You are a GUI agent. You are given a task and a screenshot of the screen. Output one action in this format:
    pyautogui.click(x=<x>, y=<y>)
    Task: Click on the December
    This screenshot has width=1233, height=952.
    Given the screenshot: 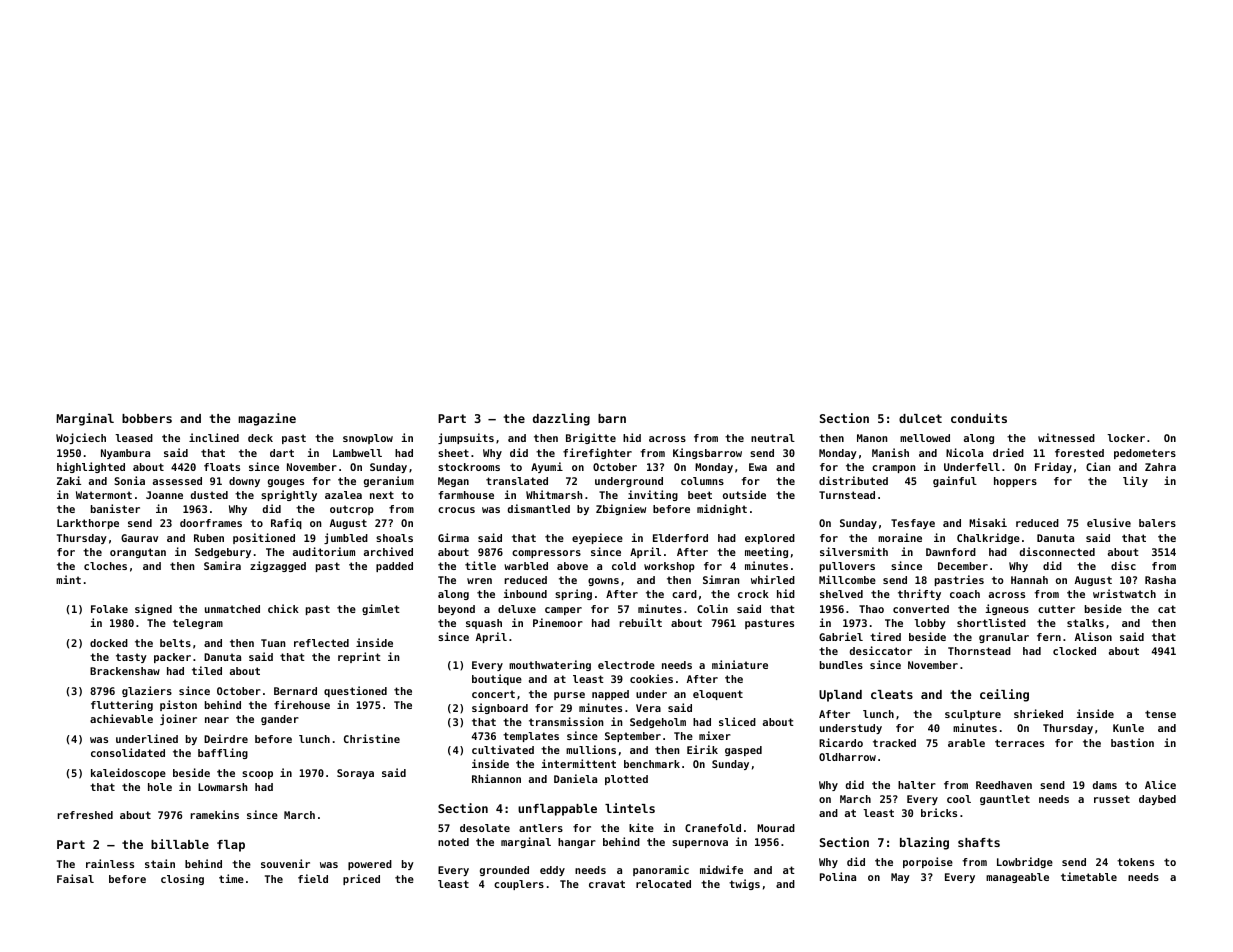 What is the action you would take?
    pyautogui.click(x=963, y=566)
